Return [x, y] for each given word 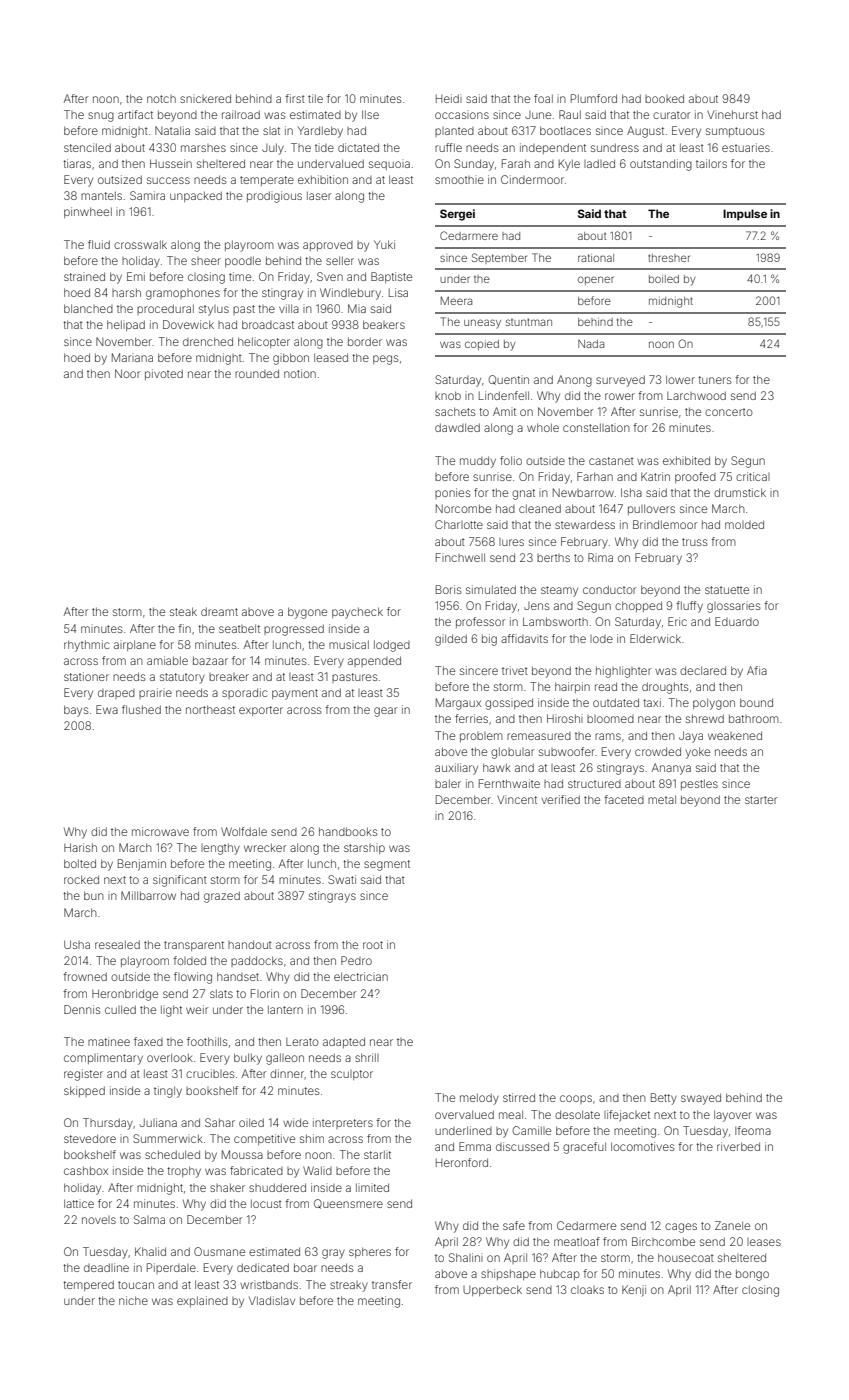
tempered [88, 1285]
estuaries [746, 147]
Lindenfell [504, 395]
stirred [519, 1097]
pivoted [164, 374]
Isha [631, 492]
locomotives [643, 1146]
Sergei [457, 215]
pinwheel [88, 212]
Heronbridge [125, 995]
